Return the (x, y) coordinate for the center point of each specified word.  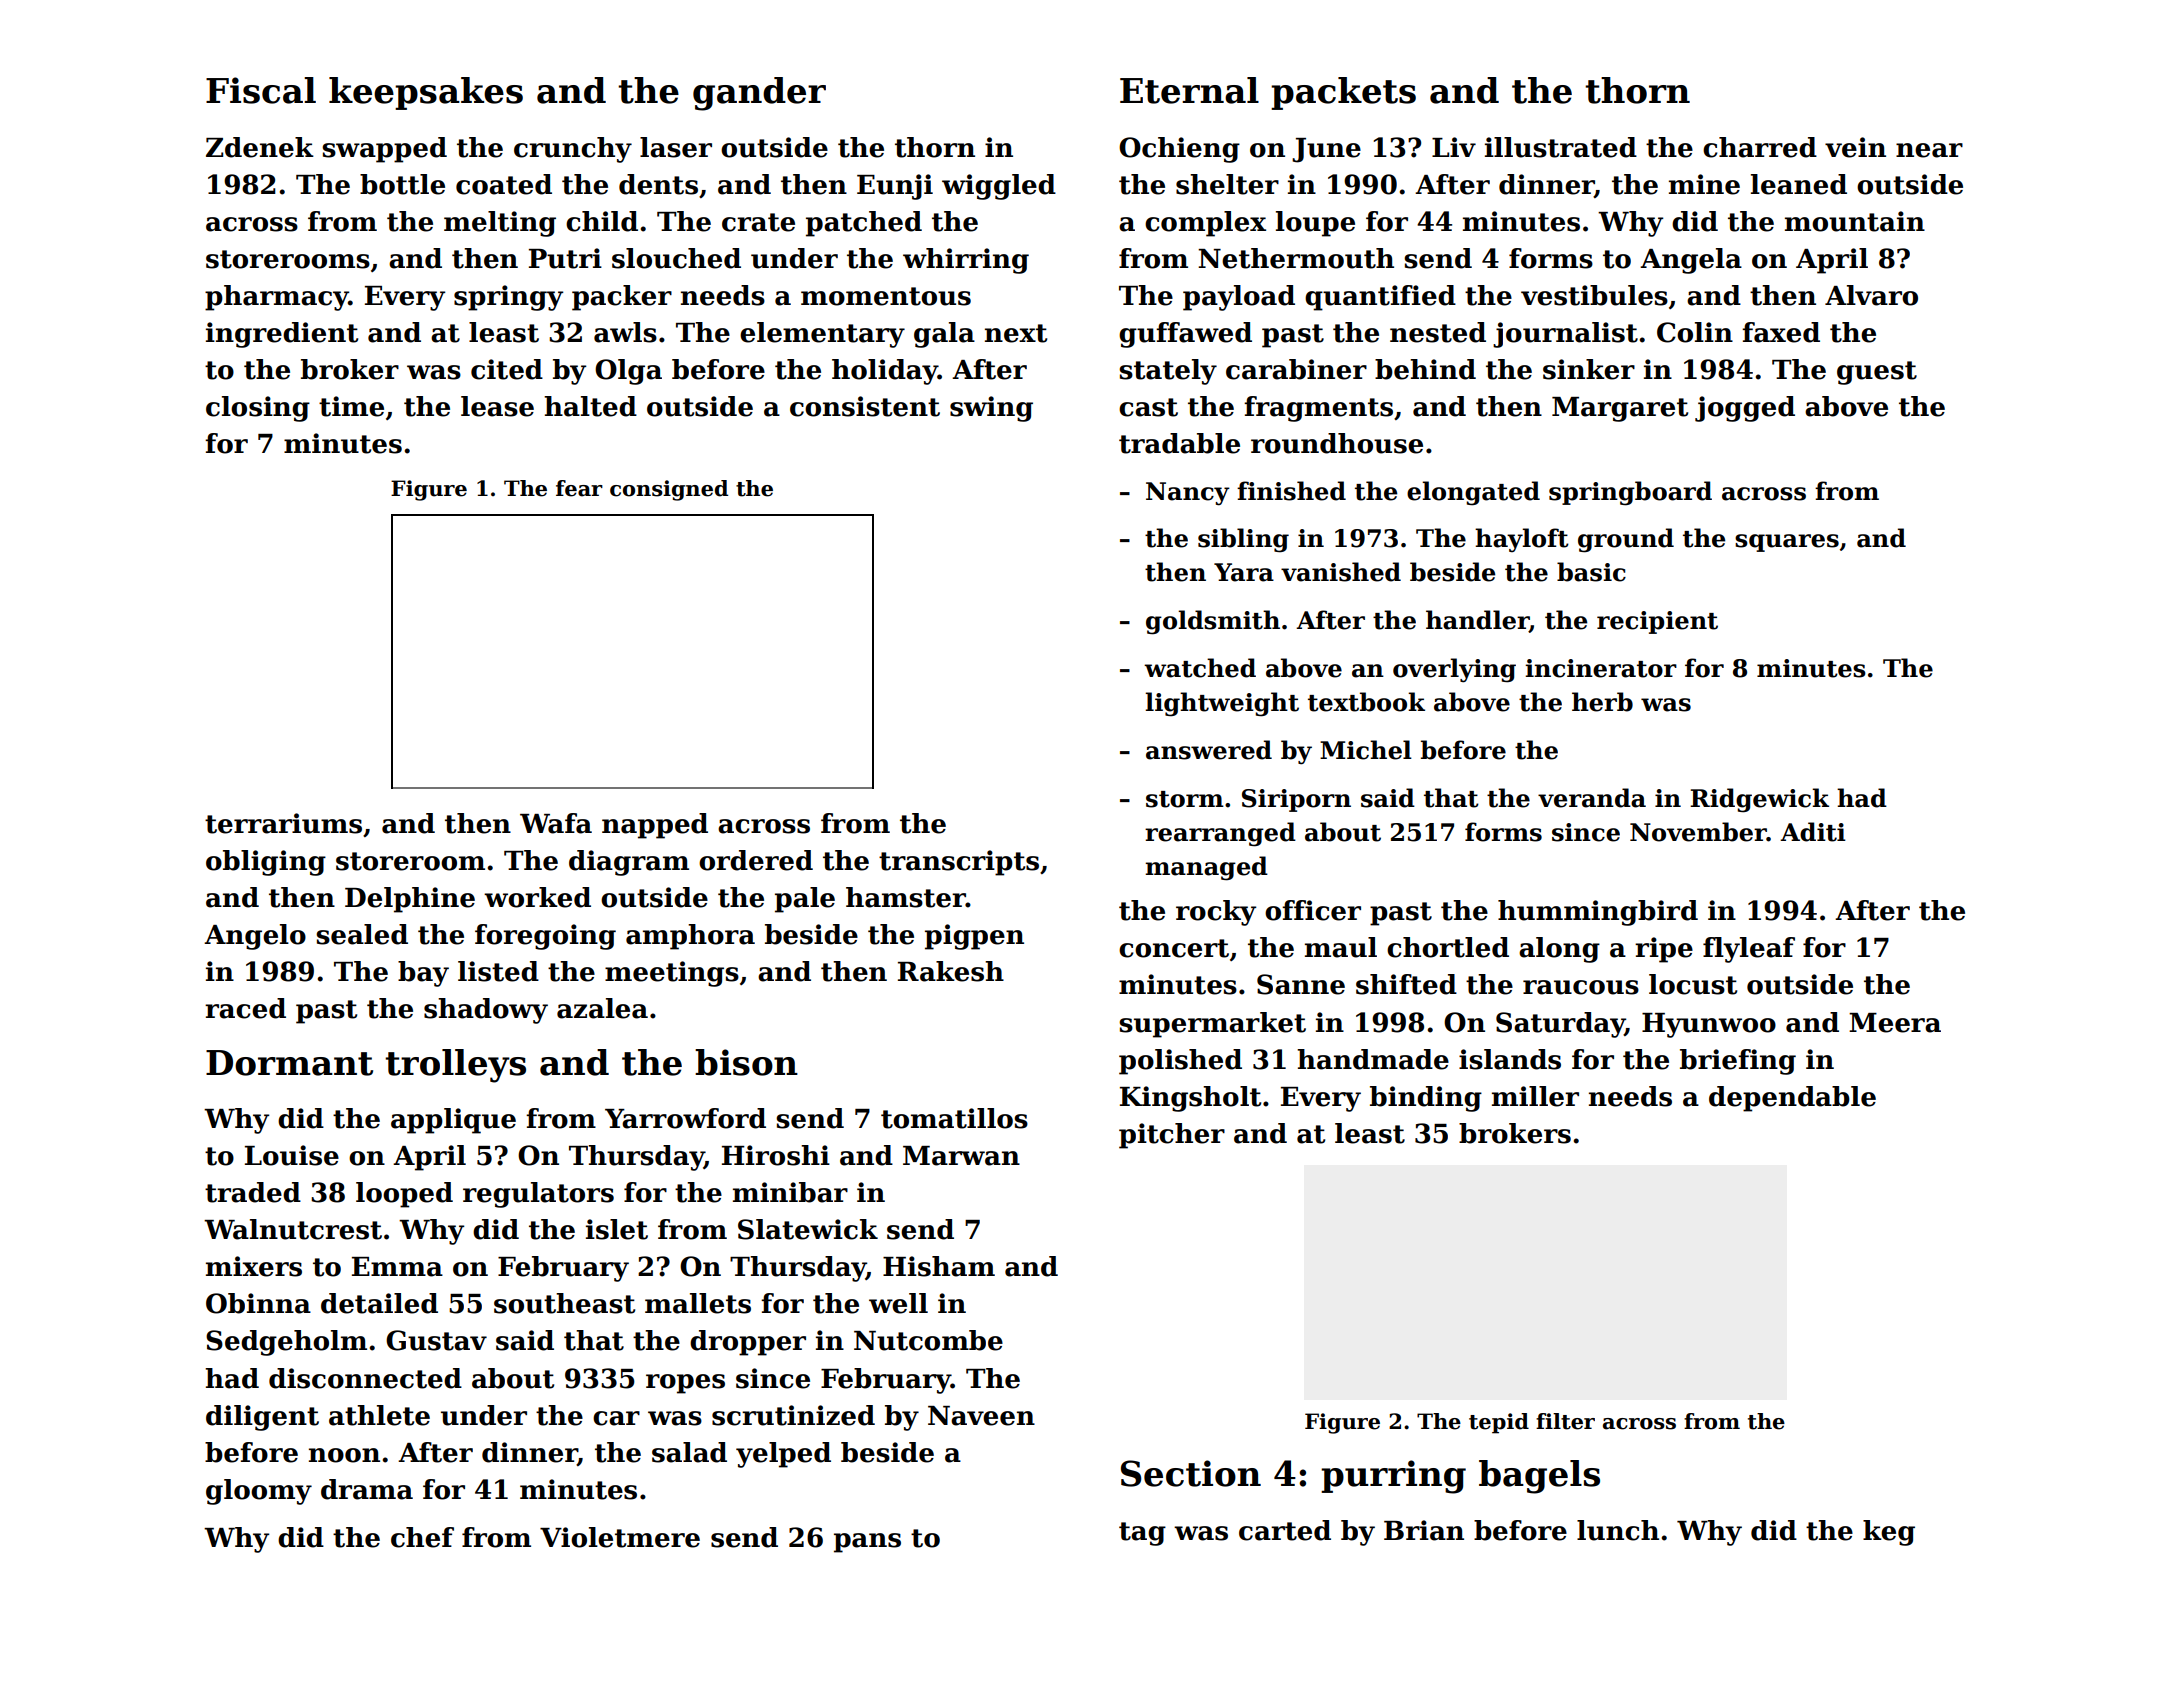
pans (867, 1543)
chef (422, 1537)
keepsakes (426, 93)
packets (1343, 93)
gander (759, 94)
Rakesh (951, 971)
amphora (690, 937)
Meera (1895, 1023)
